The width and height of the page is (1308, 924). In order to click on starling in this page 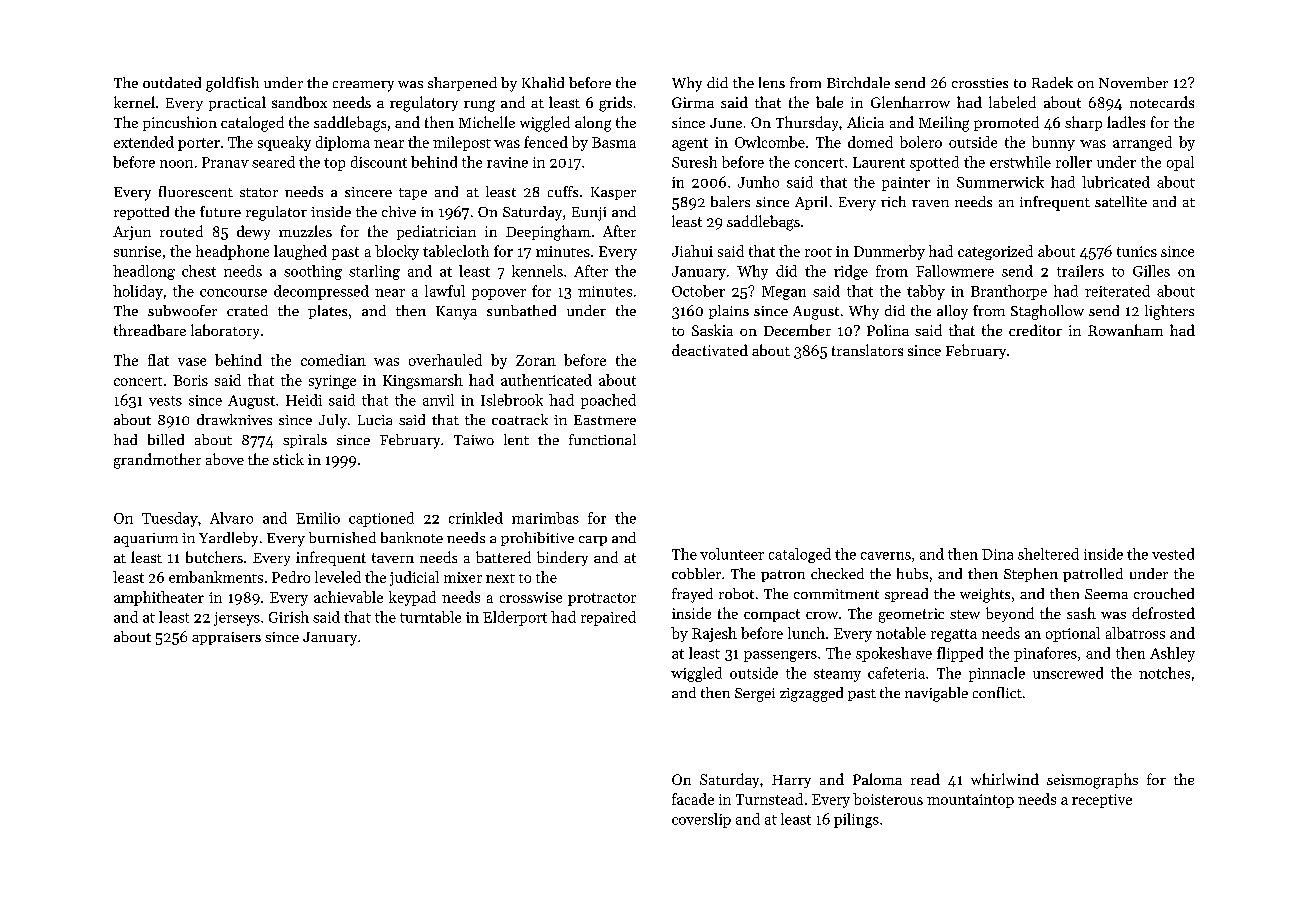, I will do `click(374, 272)`.
